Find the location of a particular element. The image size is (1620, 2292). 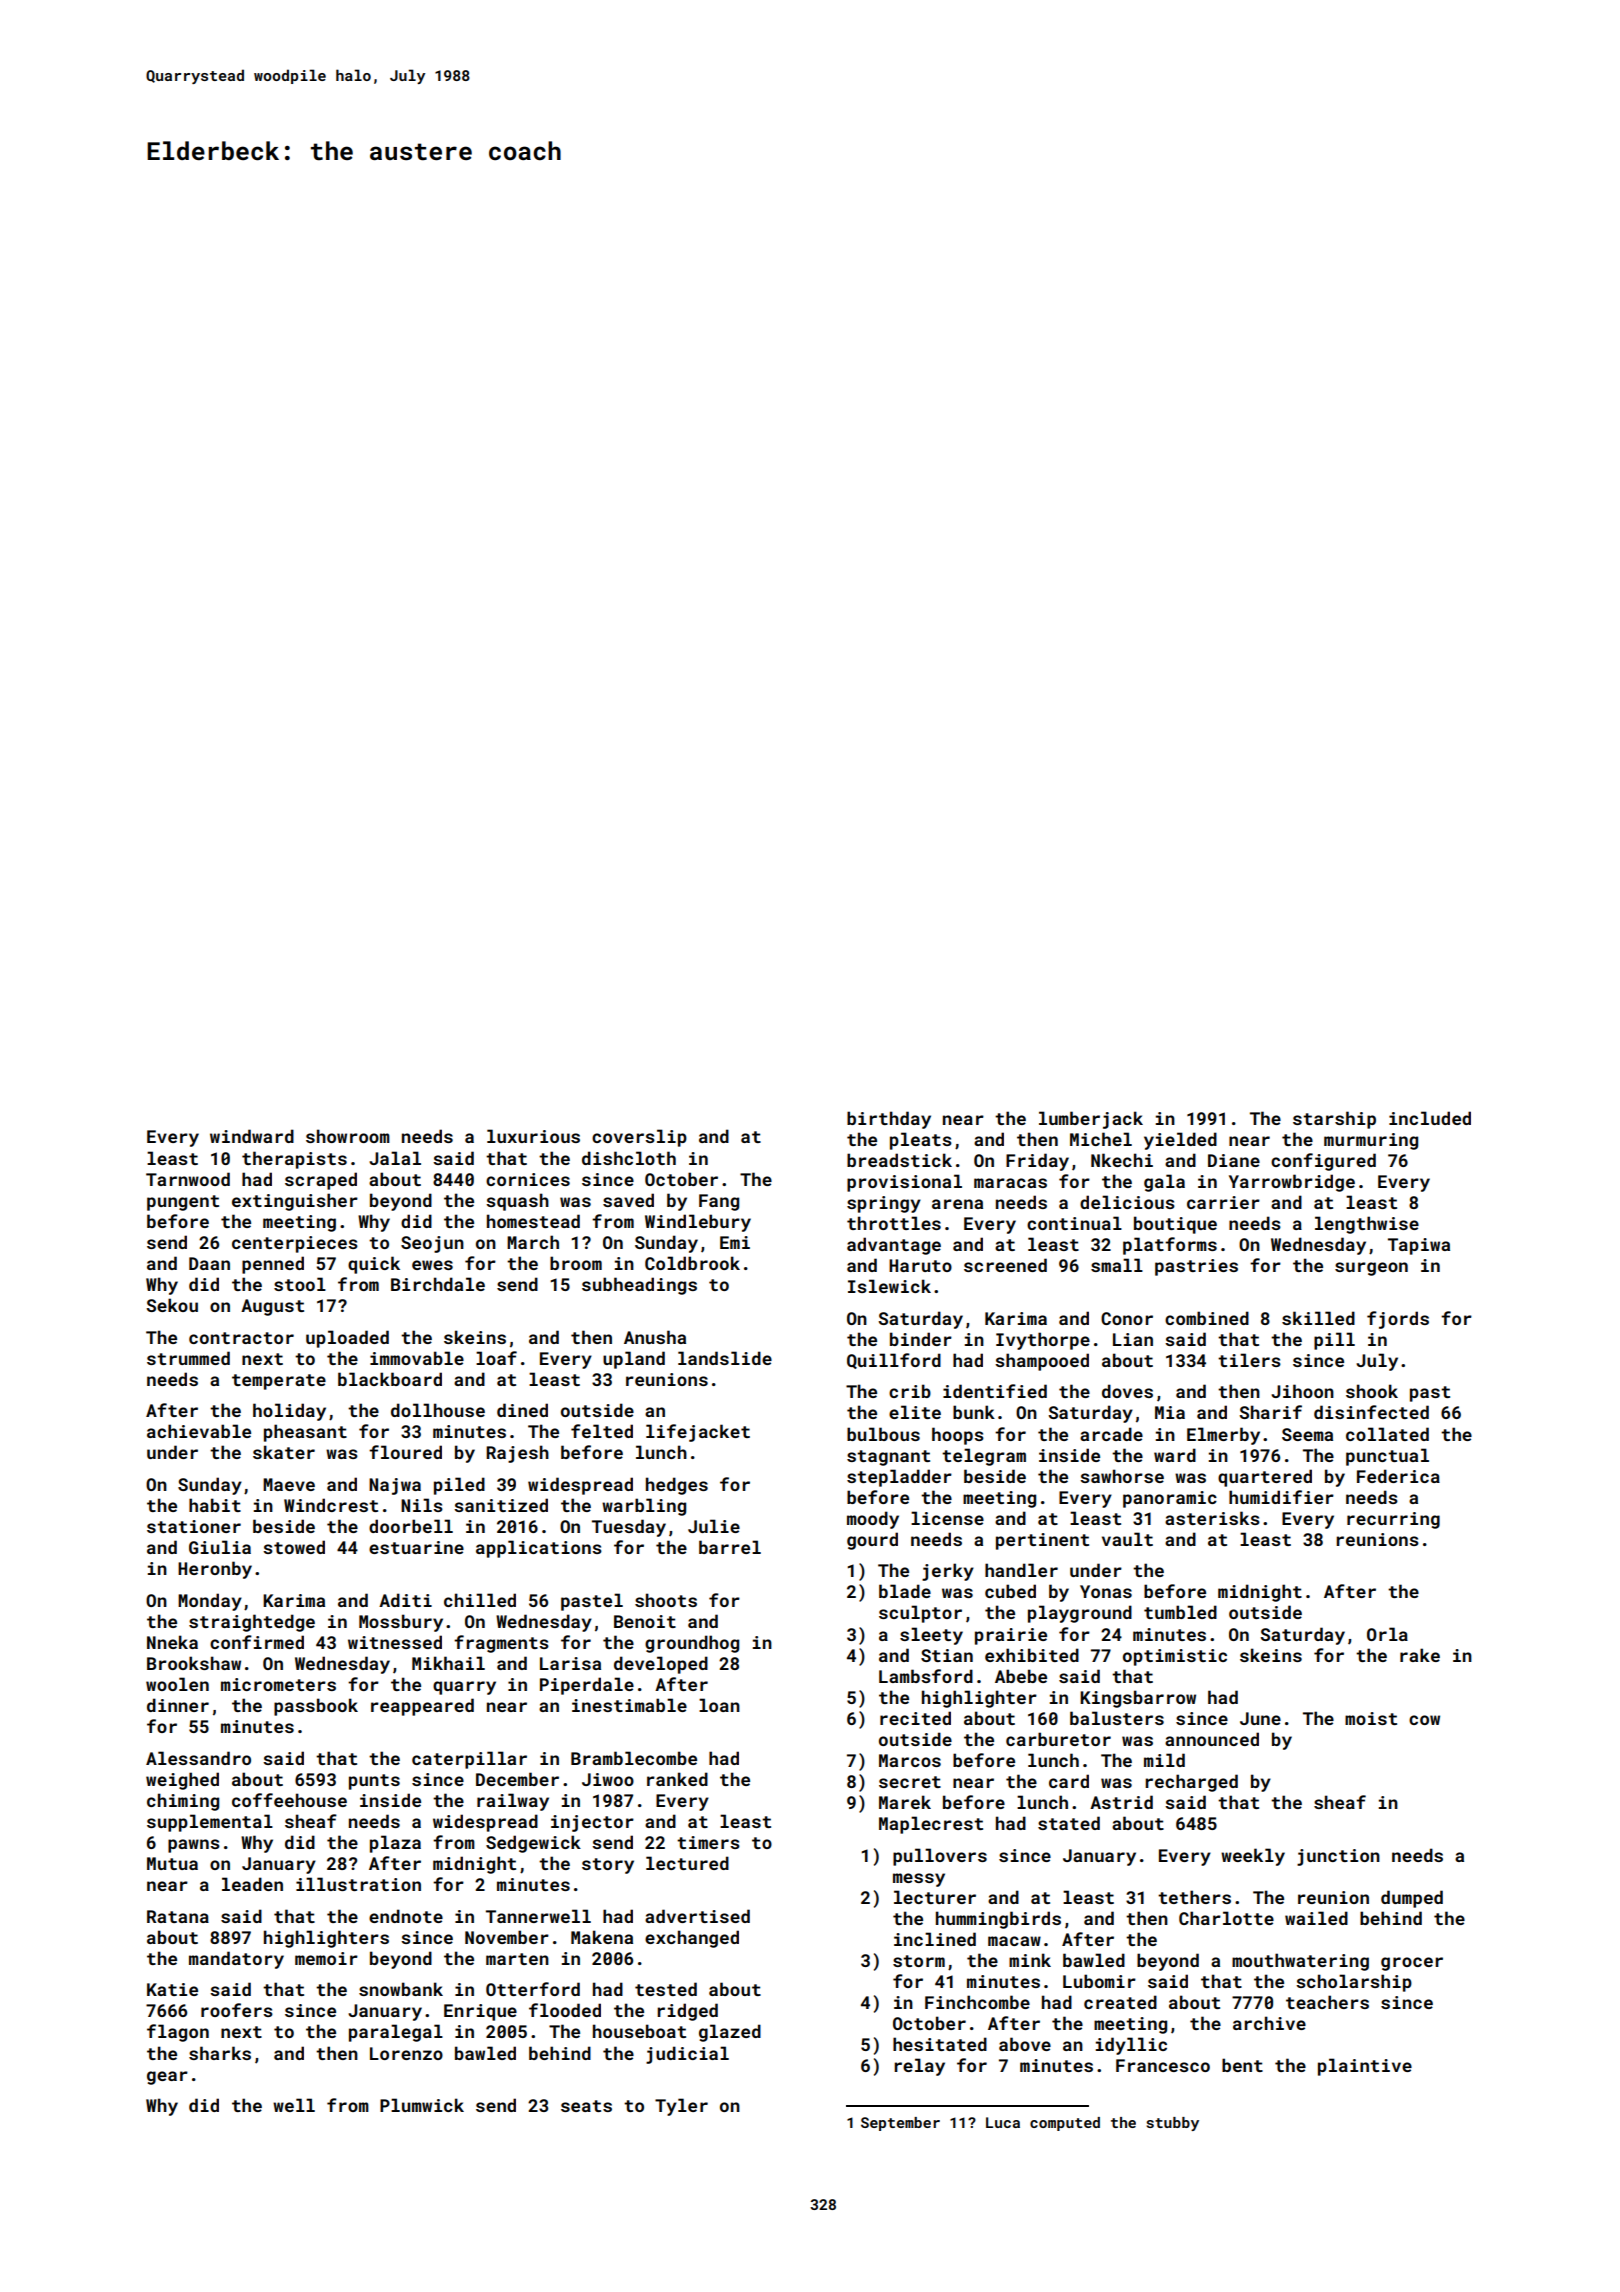

plaza is located at coordinates (395, 1844).
